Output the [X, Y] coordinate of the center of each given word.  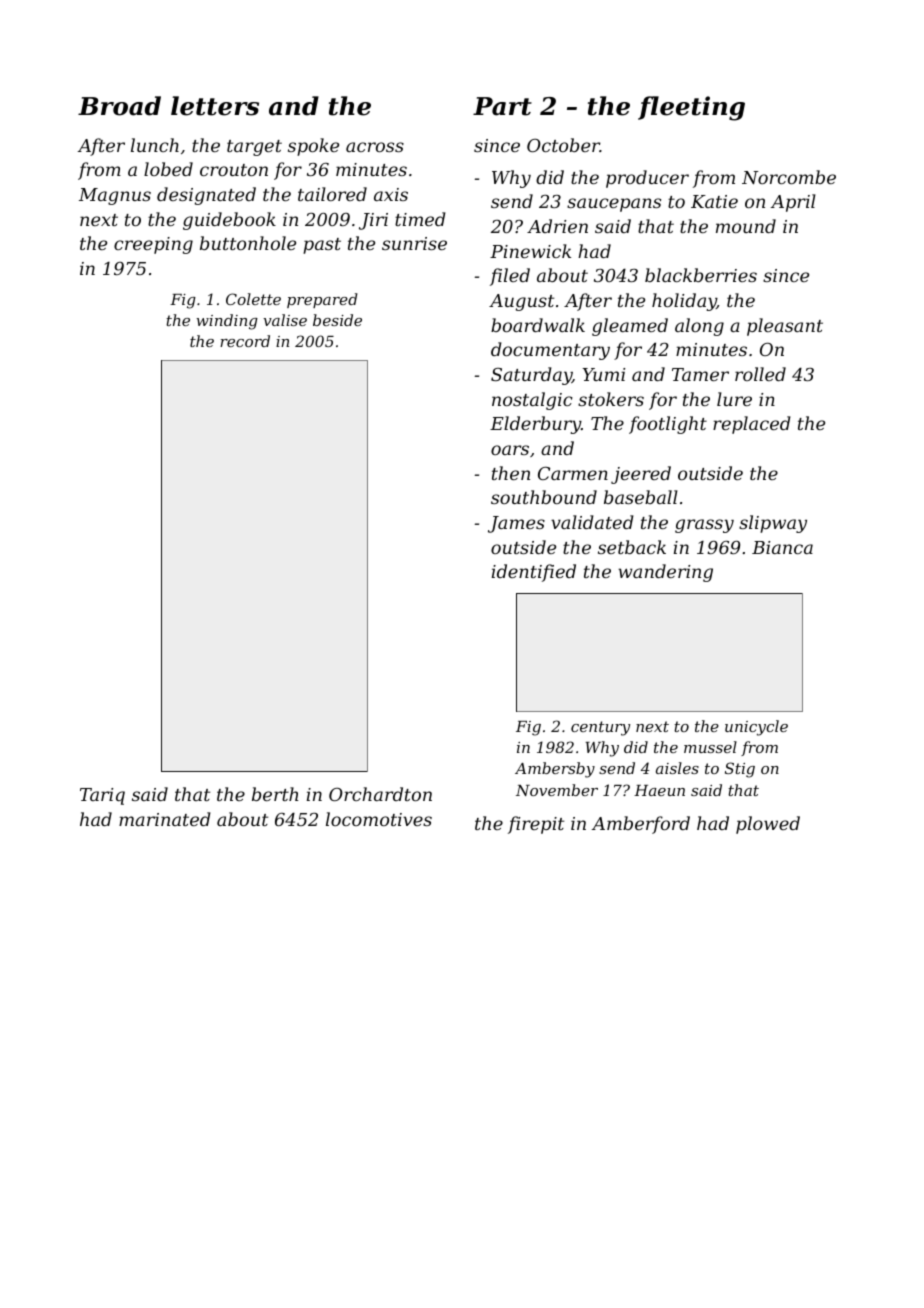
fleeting [691, 108]
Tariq [102, 796]
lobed [168, 169]
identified [534, 573]
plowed [768, 825]
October [563, 145]
